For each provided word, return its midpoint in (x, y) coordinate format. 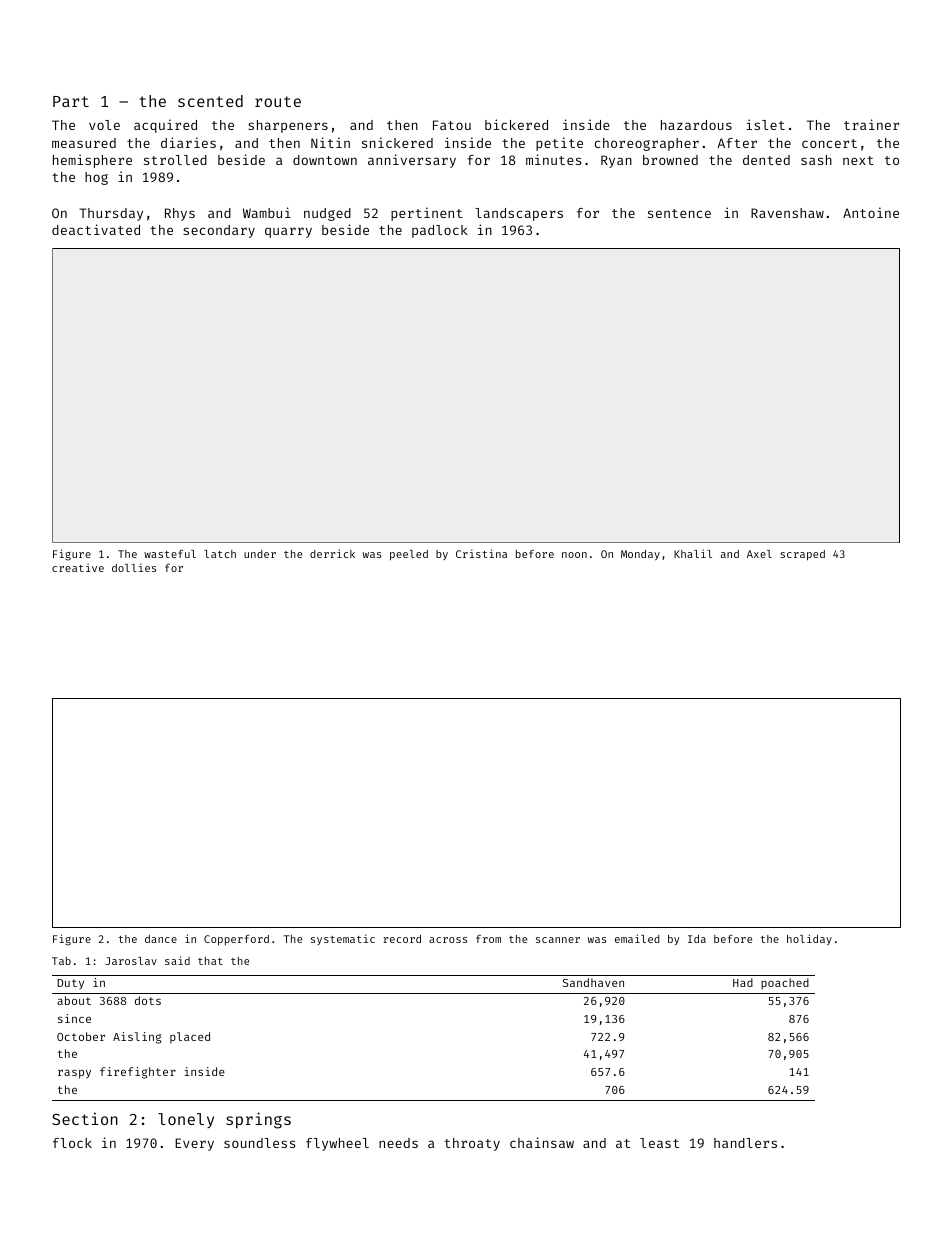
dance (161, 939)
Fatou (452, 125)
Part (71, 101)
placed (190, 1038)
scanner (558, 940)
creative (78, 567)
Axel (759, 554)
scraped (802, 555)
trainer (871, 124)
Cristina (481, 553)
